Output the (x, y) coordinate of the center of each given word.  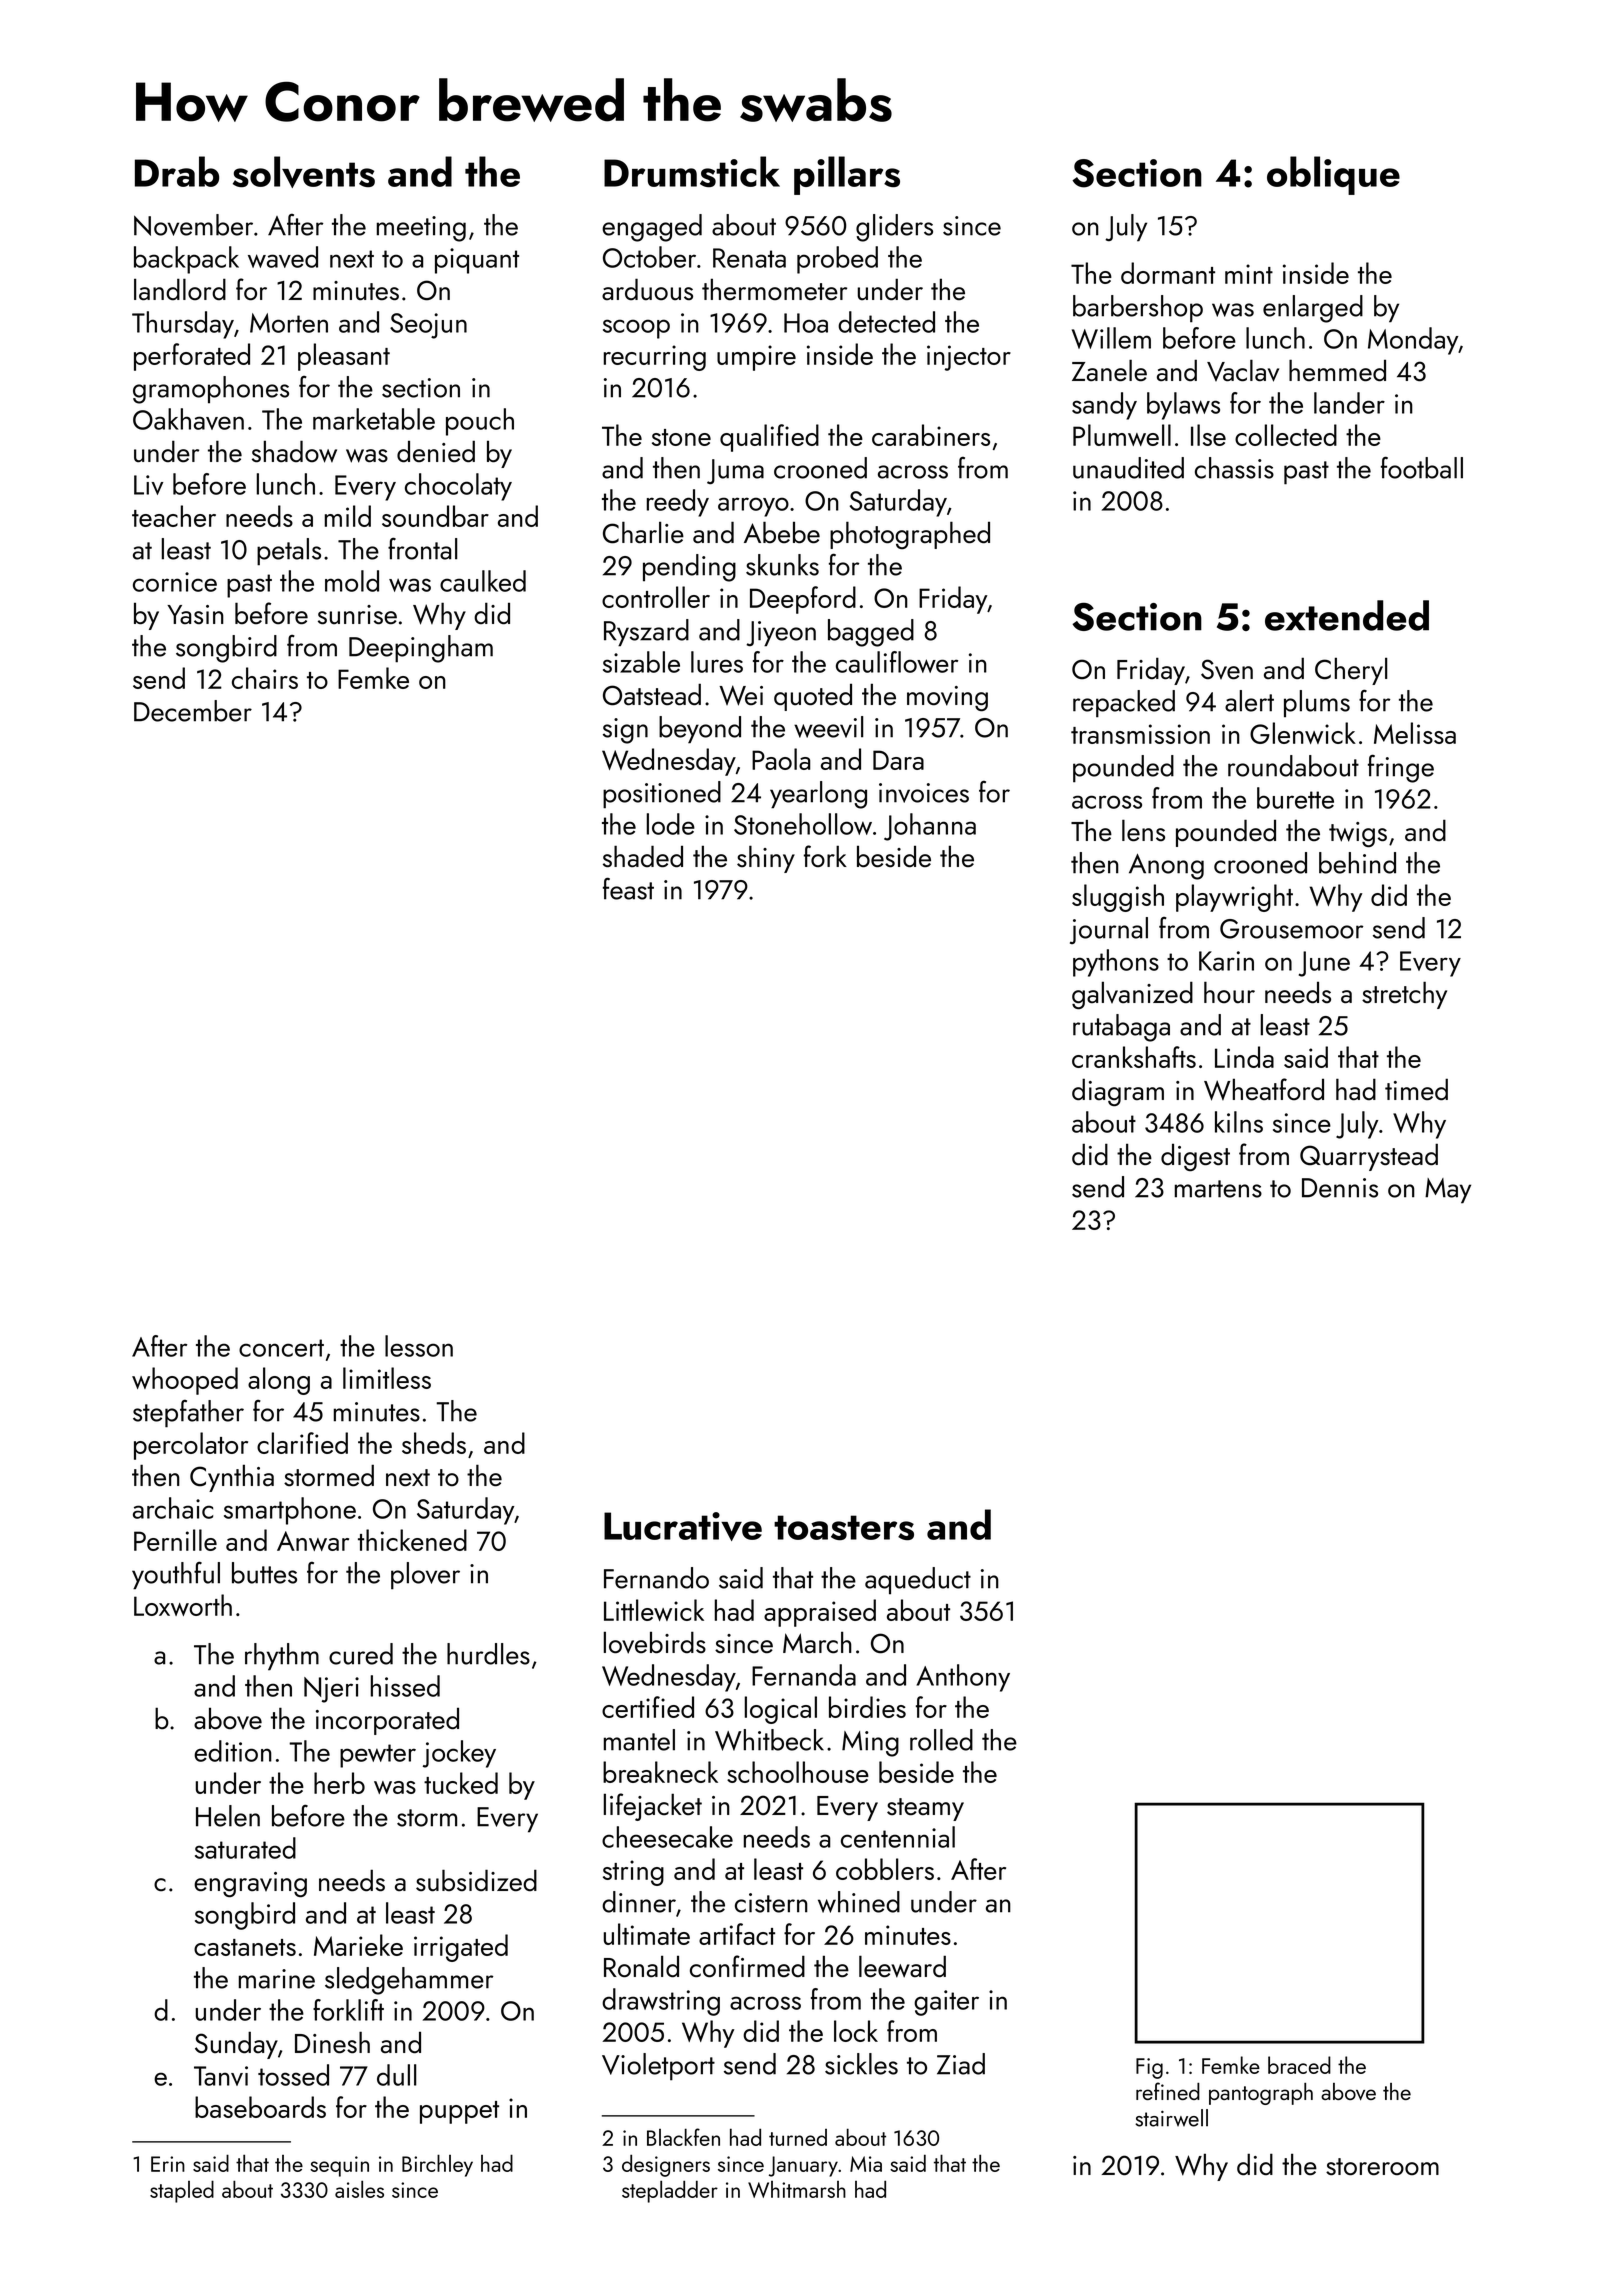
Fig (1149, 2068)
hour (1229, 992)
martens (1218, 1189)
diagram (1118, 1092)
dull (396, 2075)
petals (289, 552)
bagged (871, 633)
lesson (419, 1346)
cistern (771, 1903)
